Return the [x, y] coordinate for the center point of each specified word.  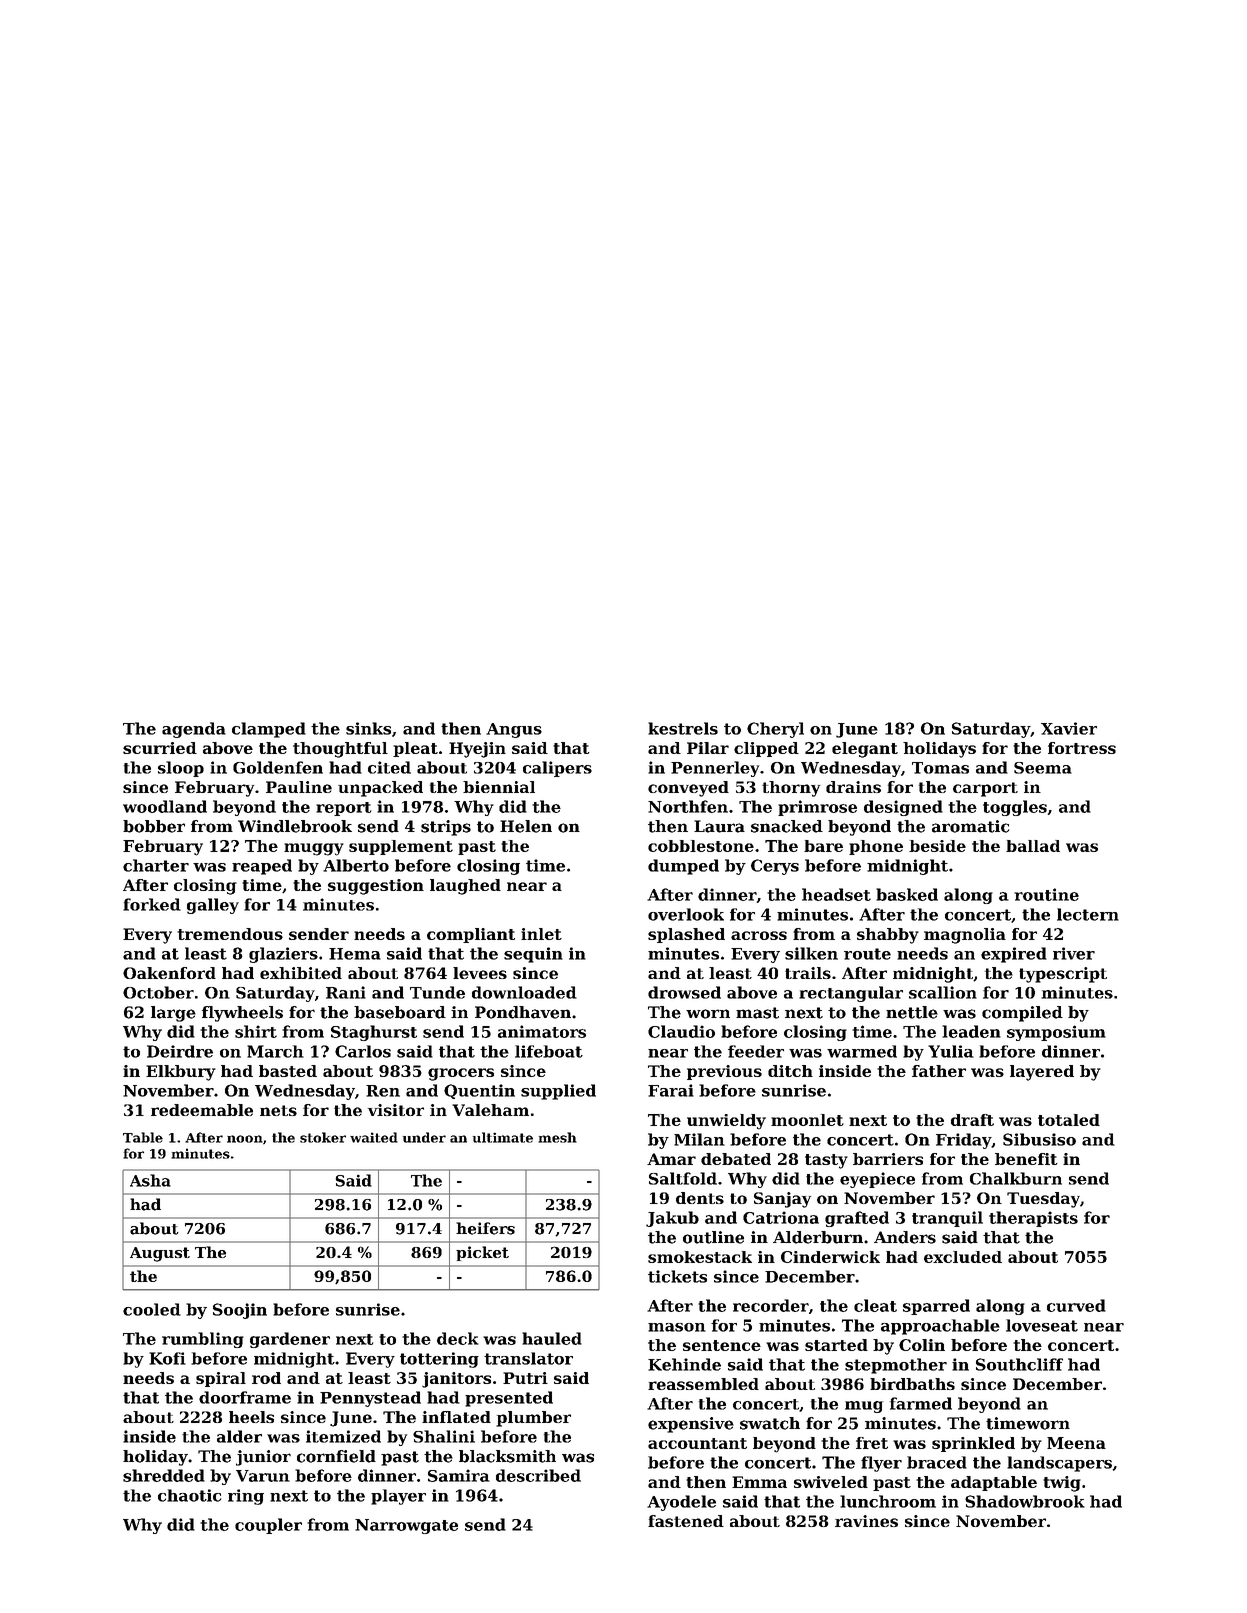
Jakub [672, 1219]
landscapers [1059, 1464]
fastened [686, 1521]
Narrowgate [406, 1526]
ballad [1033, 846]
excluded [963, 1257]
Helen [526, 826]
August [160, 1254]
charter [156, 865]
